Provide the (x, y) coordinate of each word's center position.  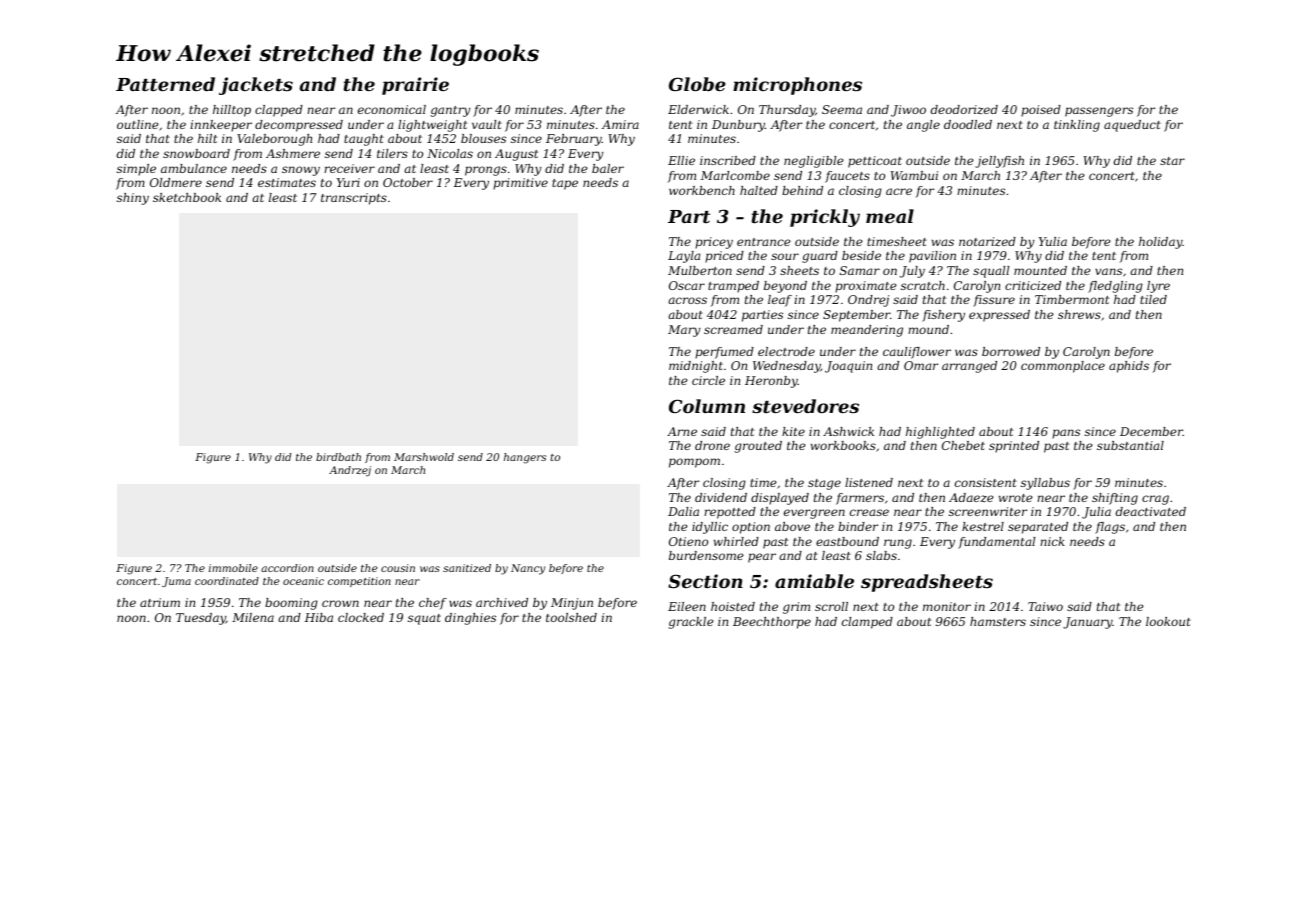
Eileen (687, 606)
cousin (398, 568)
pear (762, 558)
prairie (415, 86)
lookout (1168, 621)
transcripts (354, 199)
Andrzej (350, 471)
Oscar (687, 285)
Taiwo (1045, 606)
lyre (1158, 287)
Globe (697, 84)
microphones (797, 86)
